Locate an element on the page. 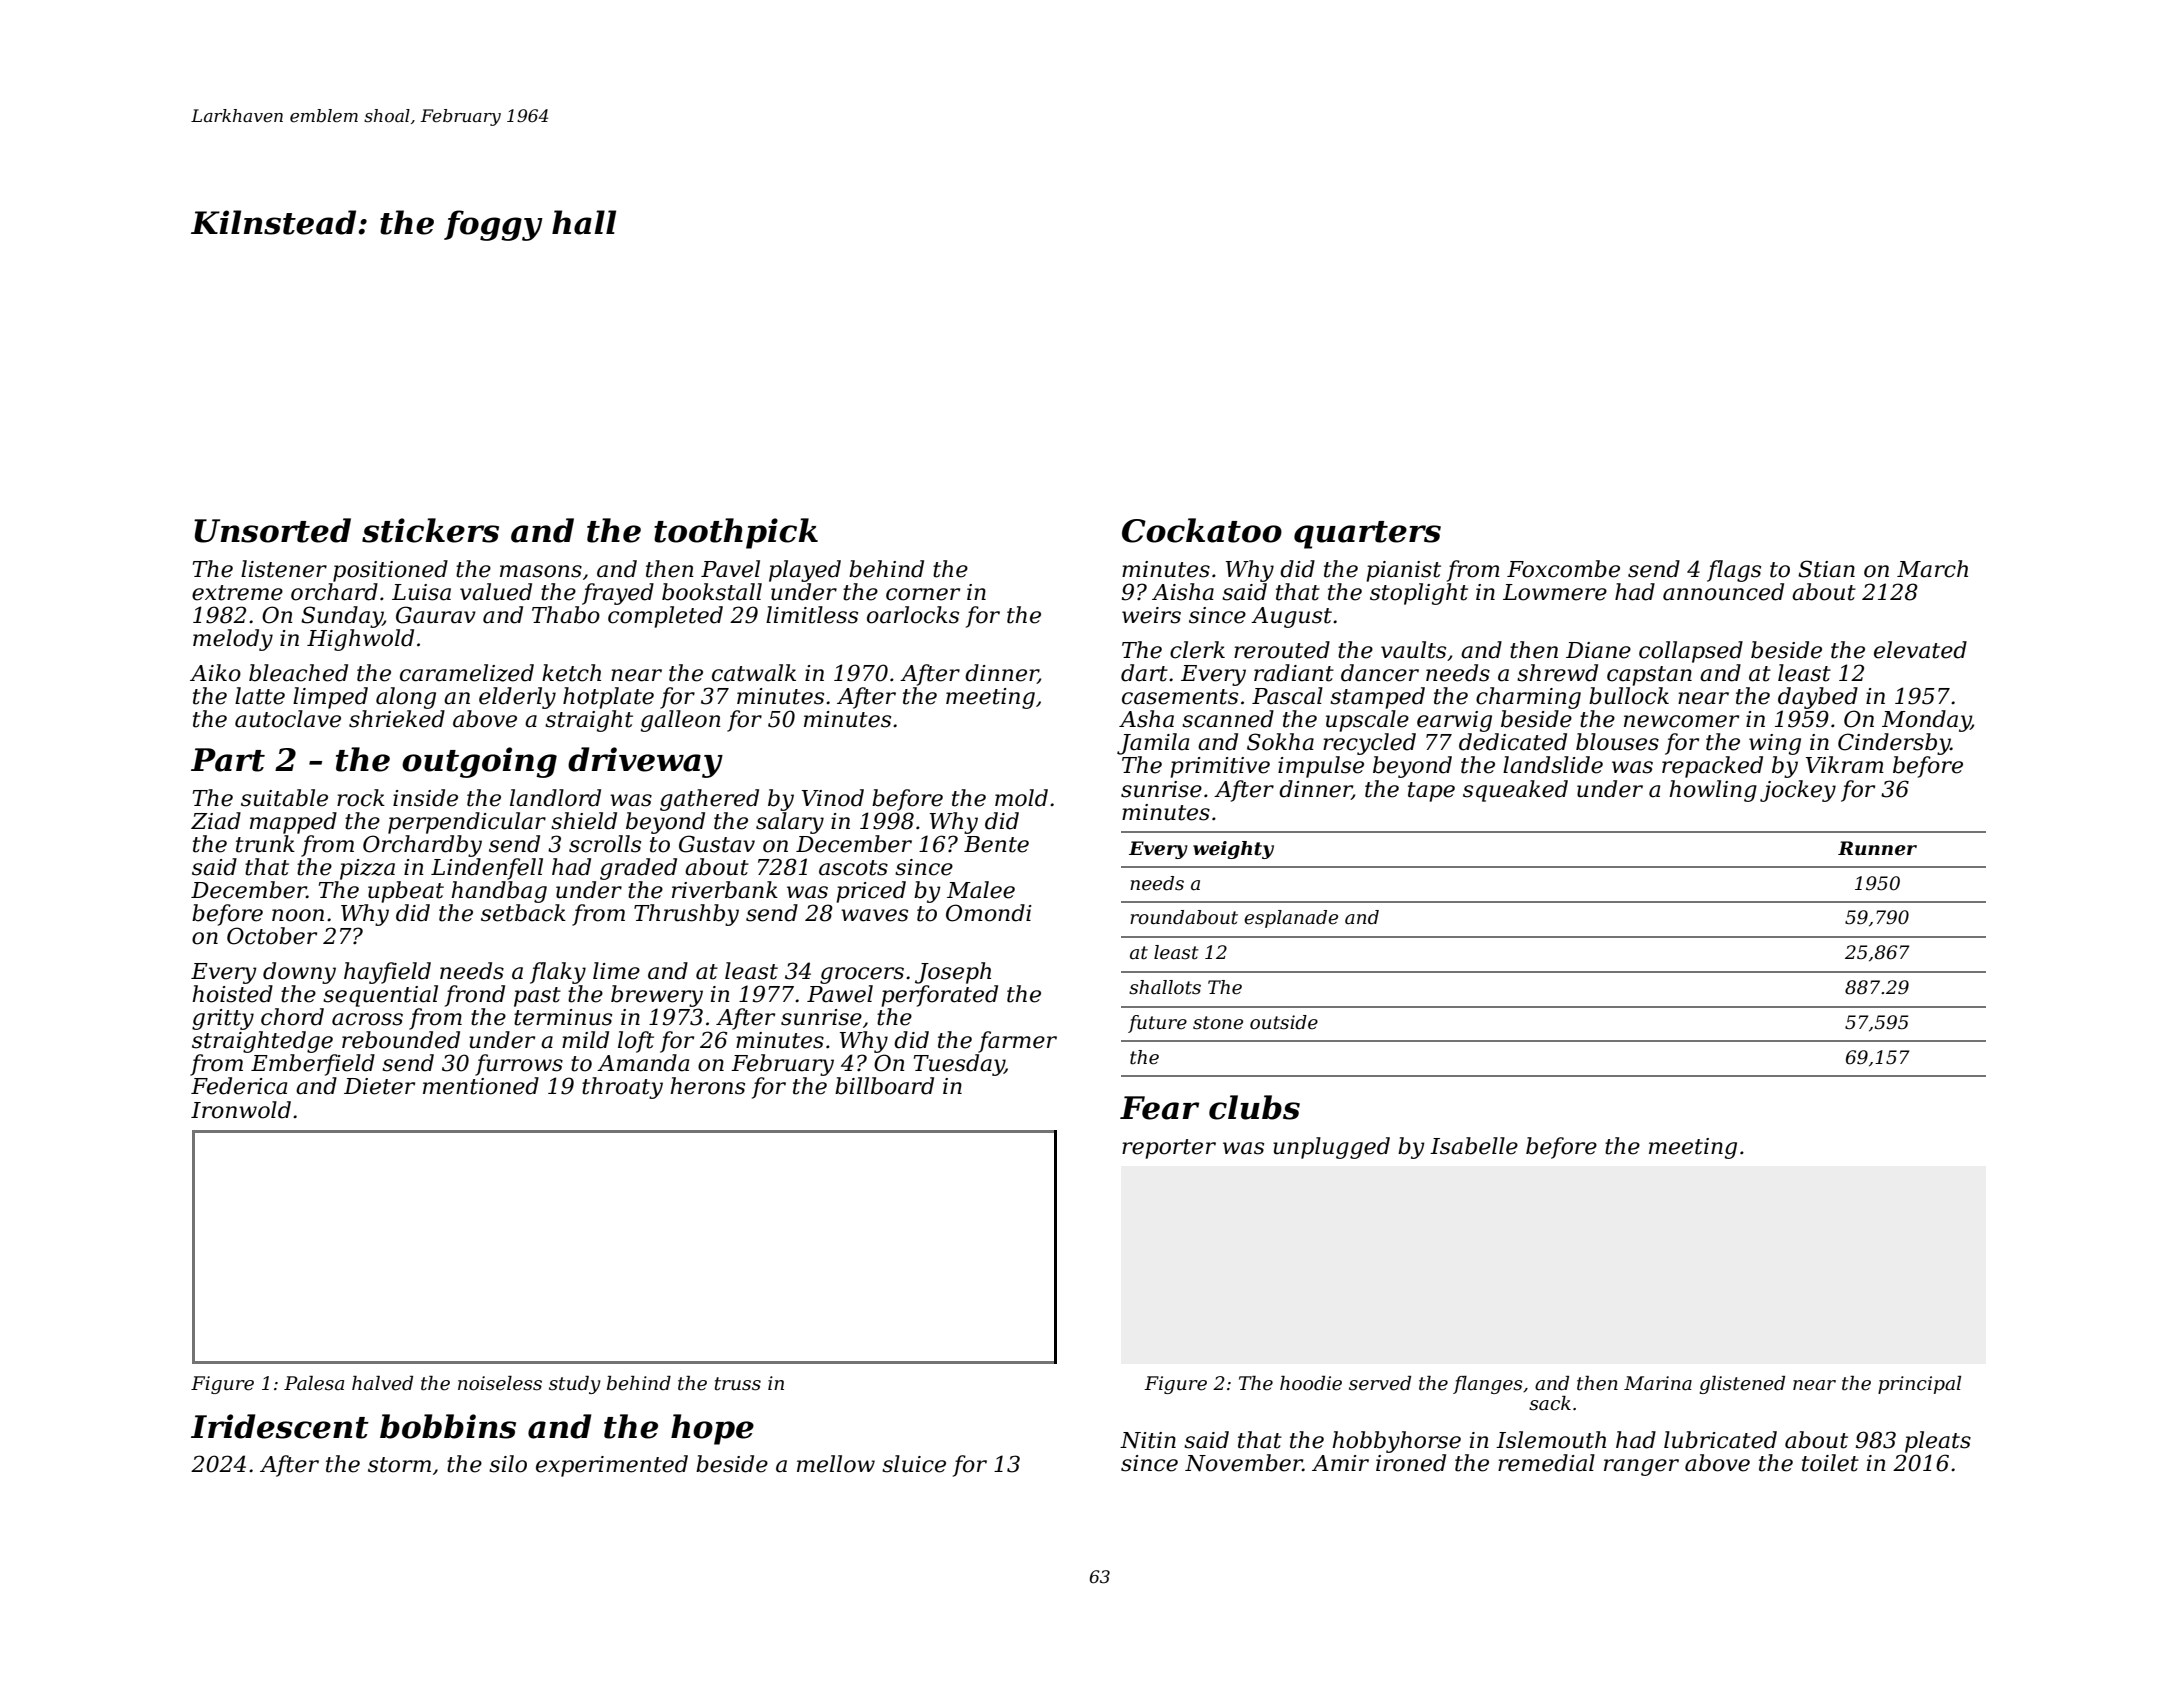 The height and width of the page is (1683, 2178). Isabelle is located at coordinates (1474, 1146).
